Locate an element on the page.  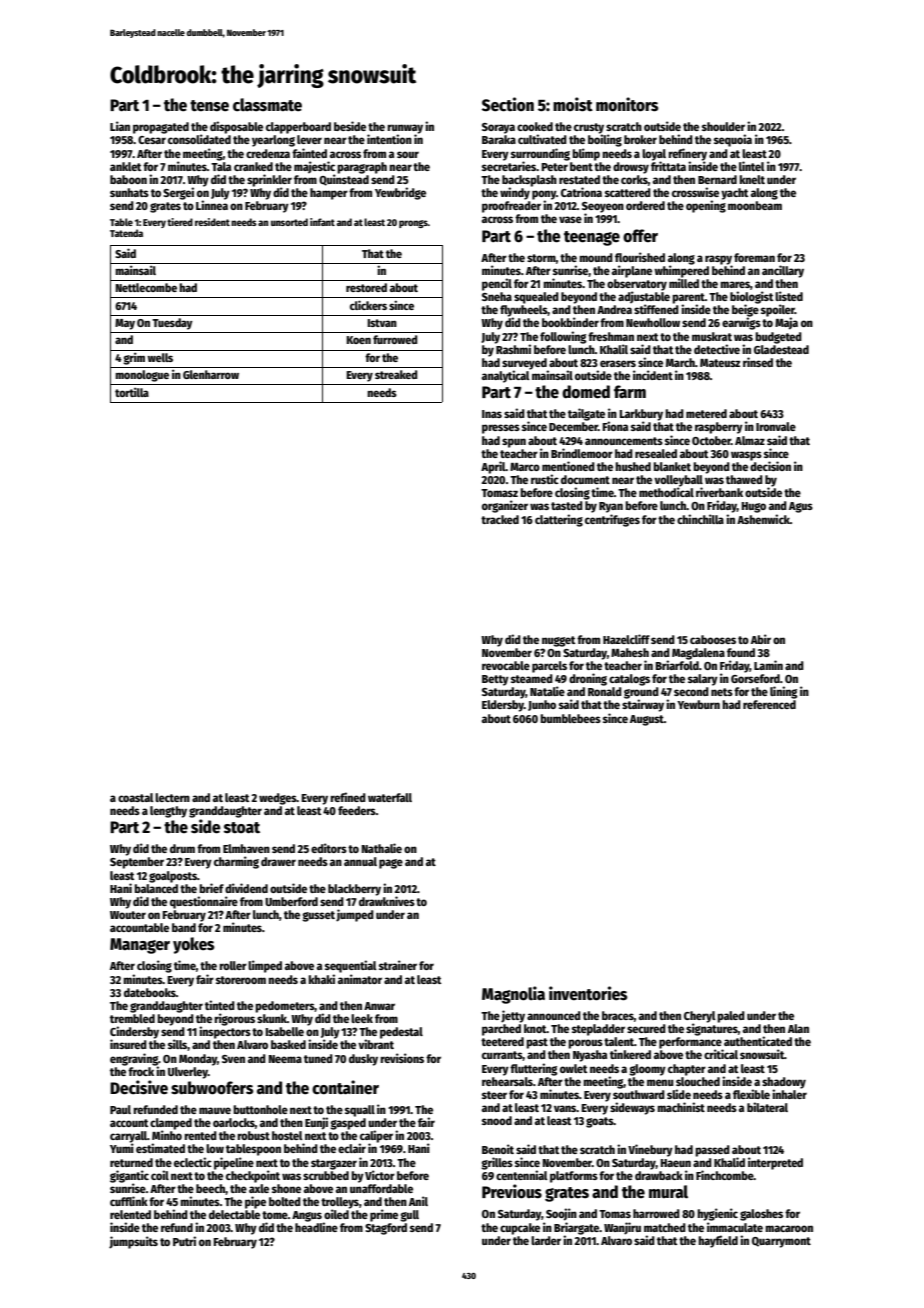
referenced is located at coordinates (769, 704).
